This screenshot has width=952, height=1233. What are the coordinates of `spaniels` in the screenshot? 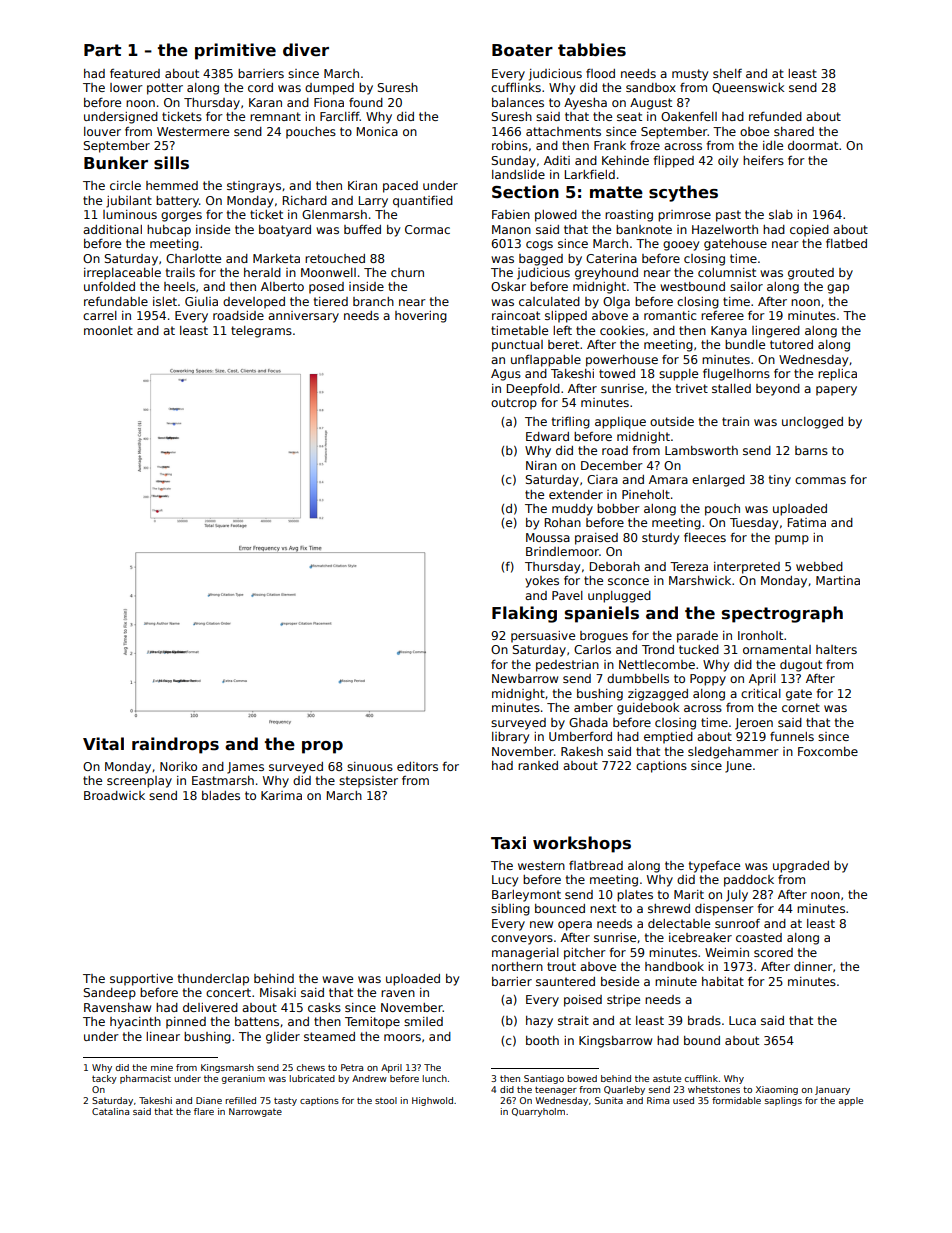 It's located at (602, 614).
